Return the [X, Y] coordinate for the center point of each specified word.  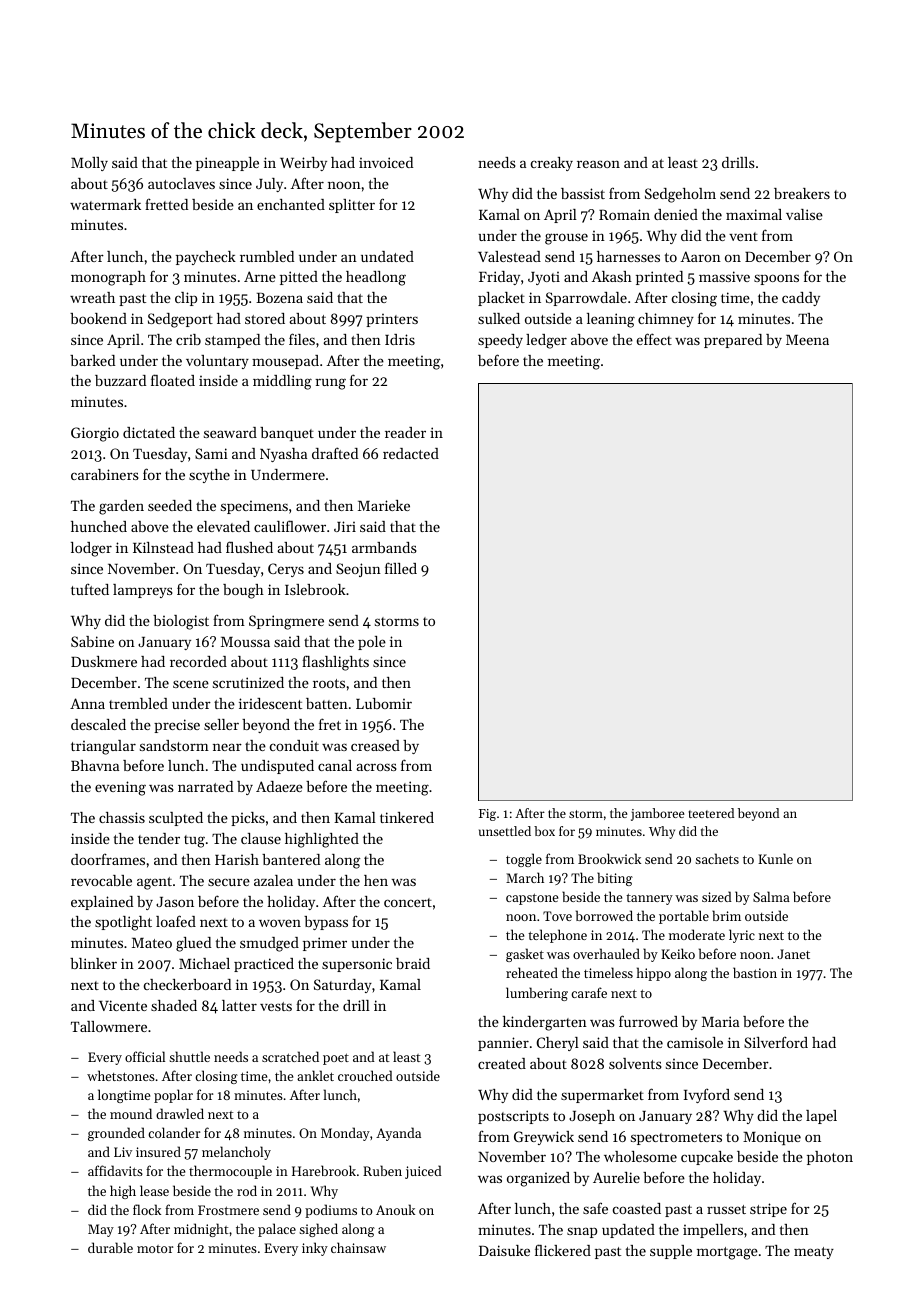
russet [726, 1209]
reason [598, 164]
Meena [807, 340]
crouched [365, 1075]
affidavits [115, 1170]
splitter [352, 206]
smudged [269, 944]
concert [408, 902]
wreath [92, 297]
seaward [230, 432]
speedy [500, 341]
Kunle [775, 858]
